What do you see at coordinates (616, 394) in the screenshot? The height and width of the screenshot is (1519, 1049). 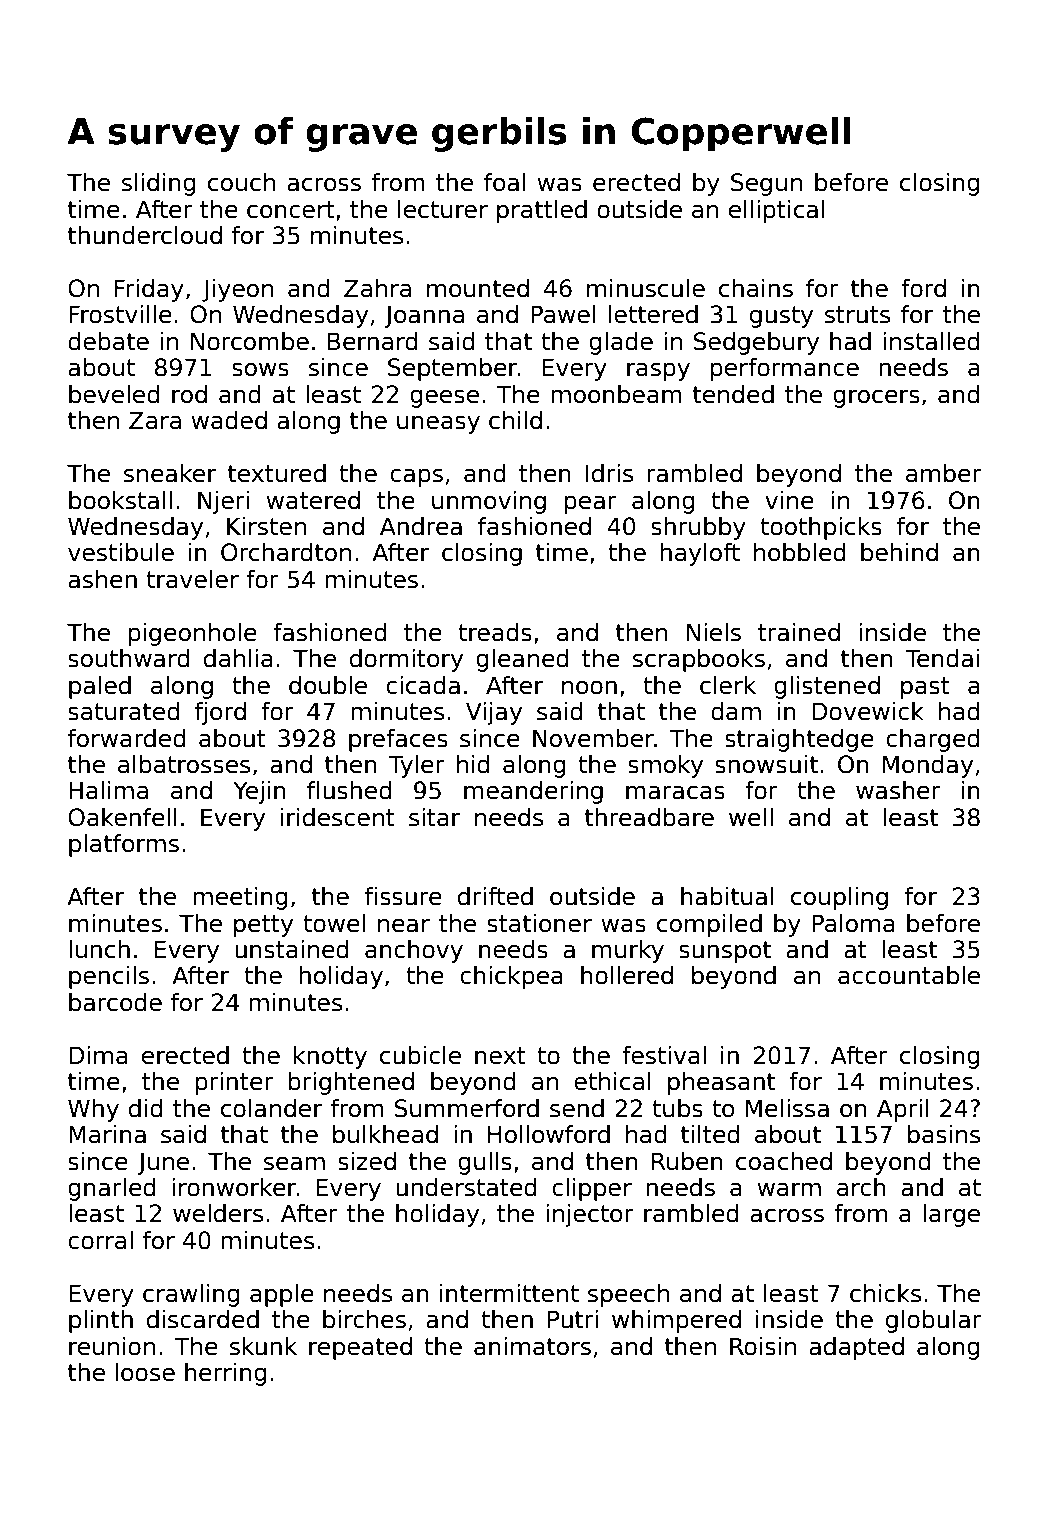 I see `moonbeam` at bounding box center [616, 394].
